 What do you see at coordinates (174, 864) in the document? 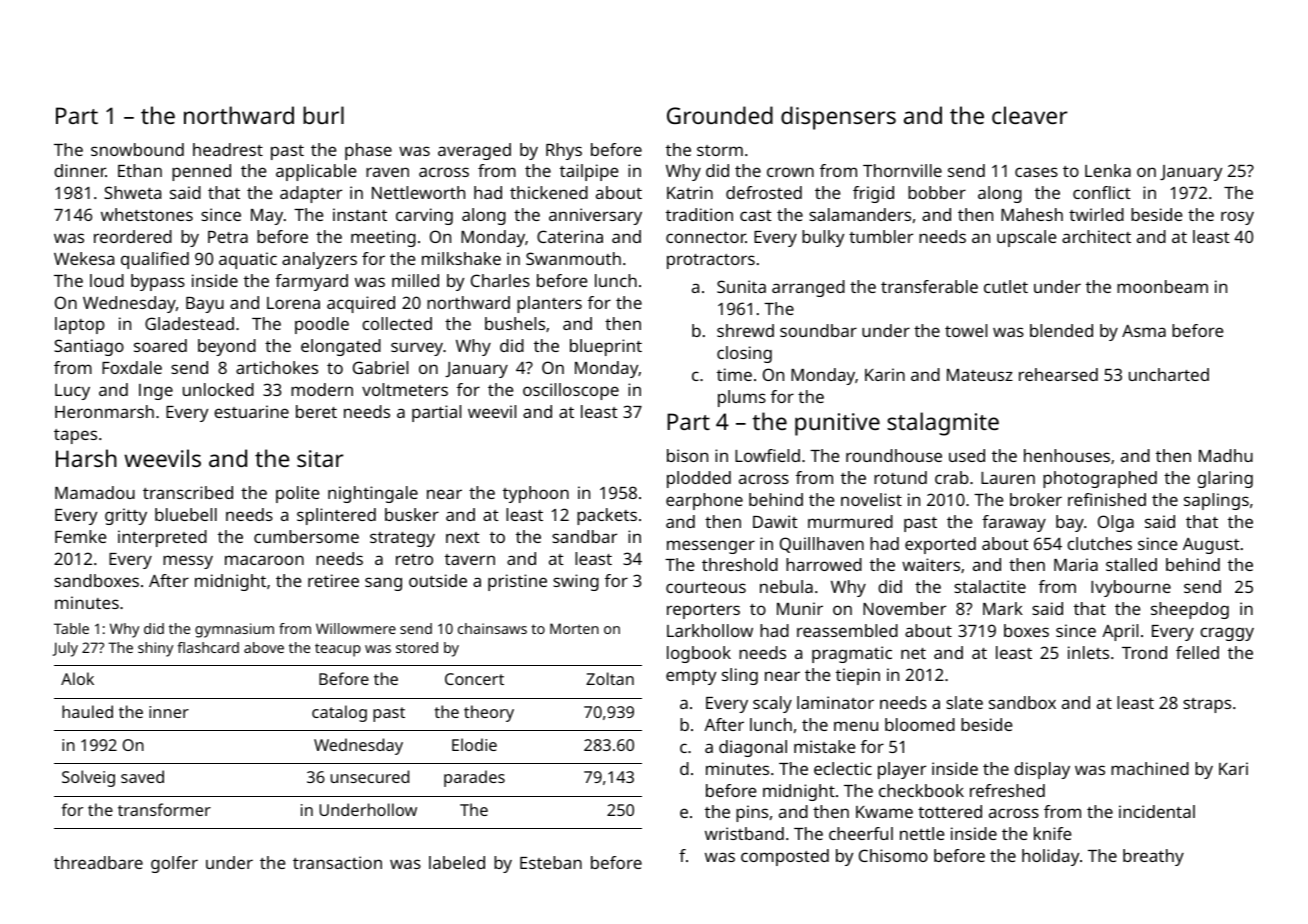
I see `golfer` at bounding box center [174, 864].
